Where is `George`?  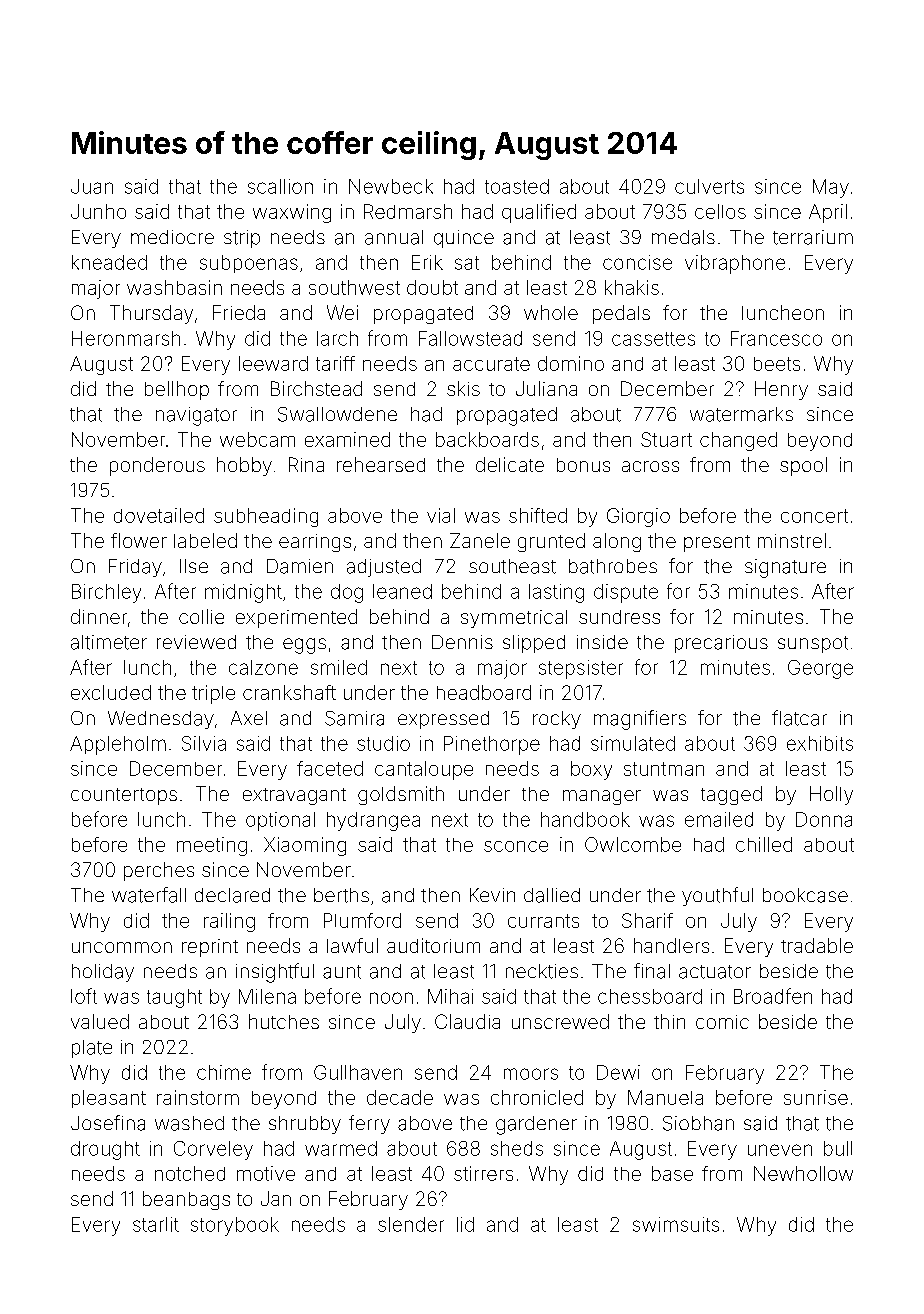
George is located at coordinates (820, 669).
